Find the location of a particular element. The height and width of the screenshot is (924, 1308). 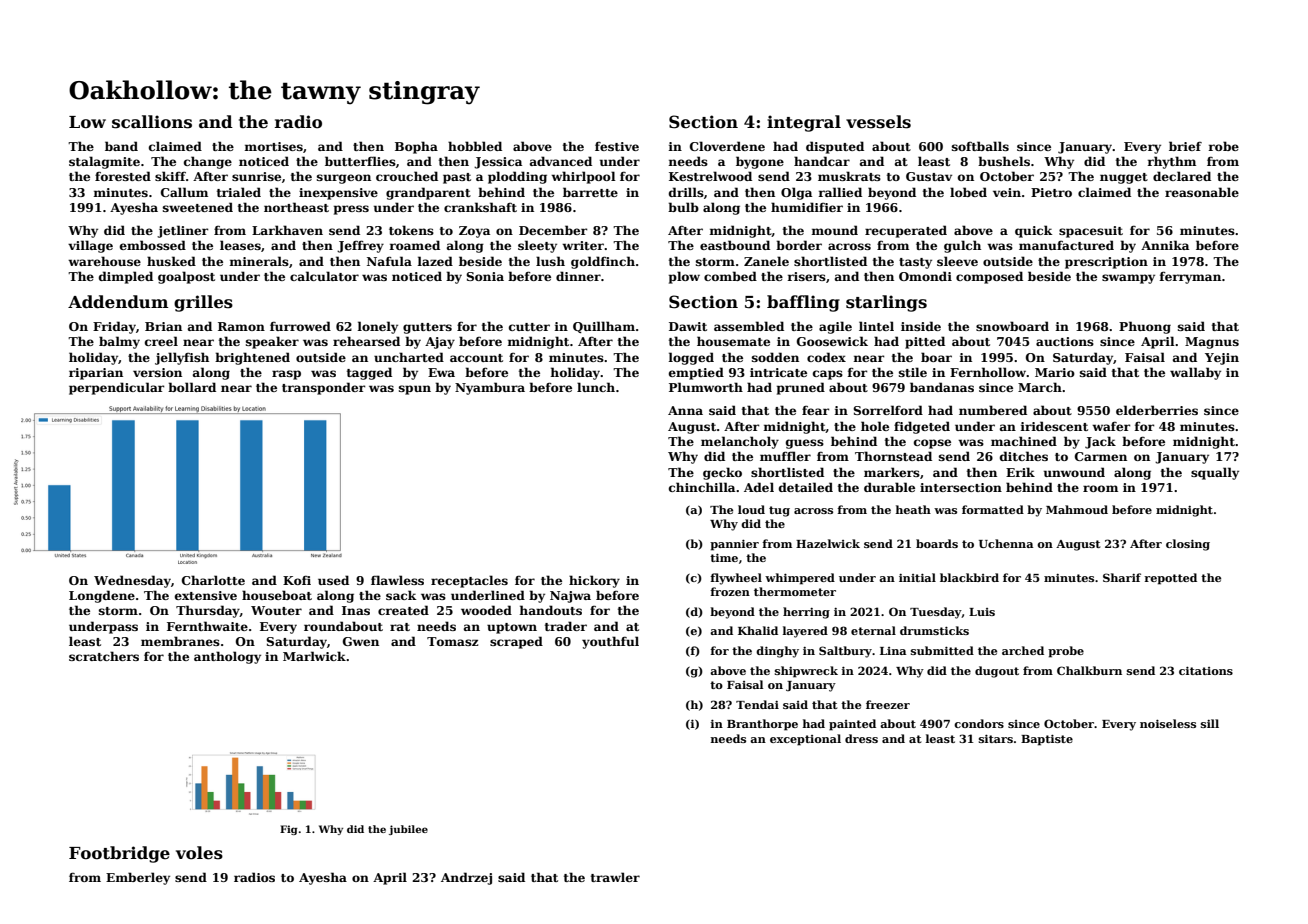

jubilee is located at coordinates (408, 830).
